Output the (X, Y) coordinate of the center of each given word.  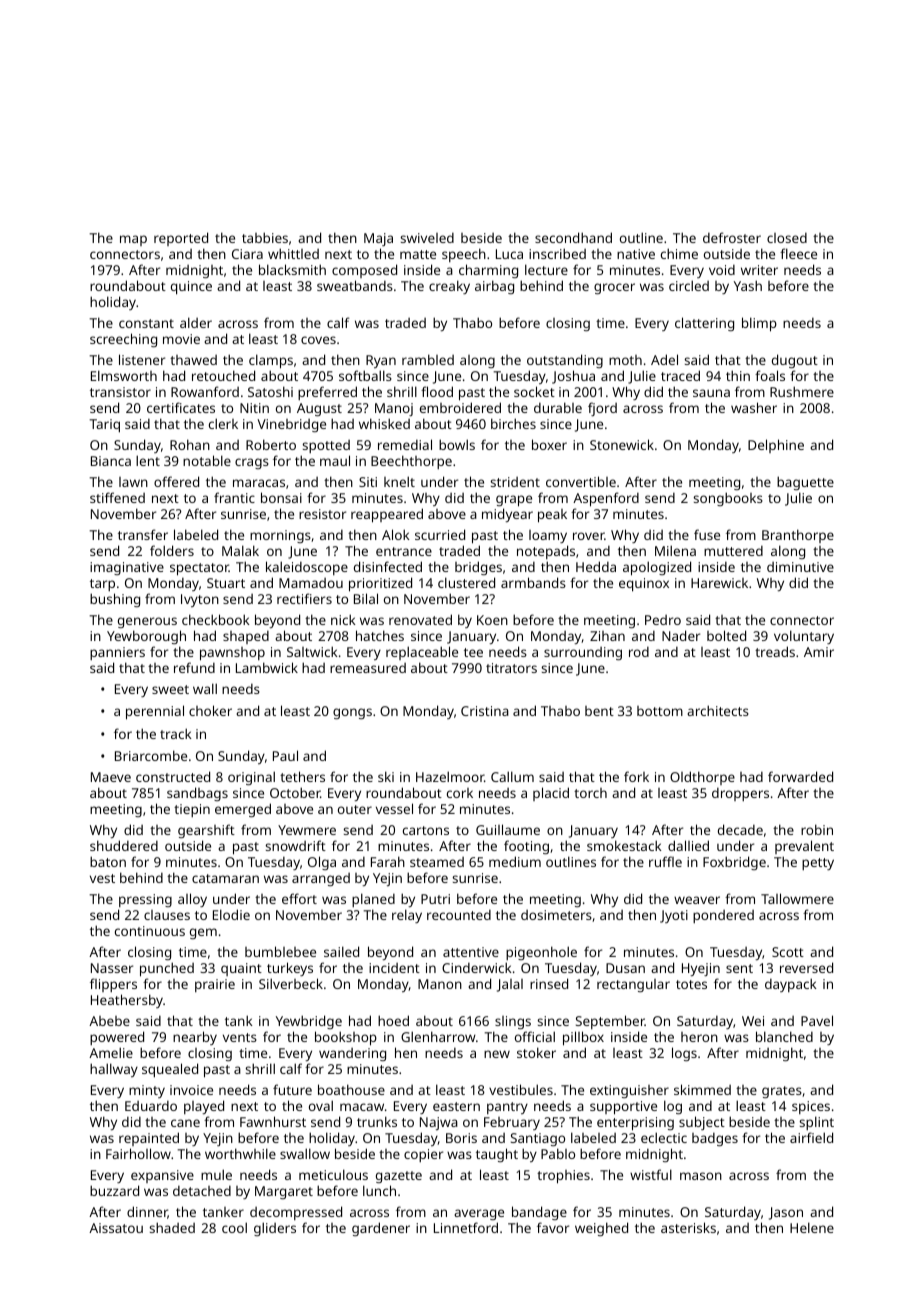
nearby (195, 1038)
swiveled (427, 238)
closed (787, 238)
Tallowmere (797, 898)
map (133, 240)
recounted (459, 915)
